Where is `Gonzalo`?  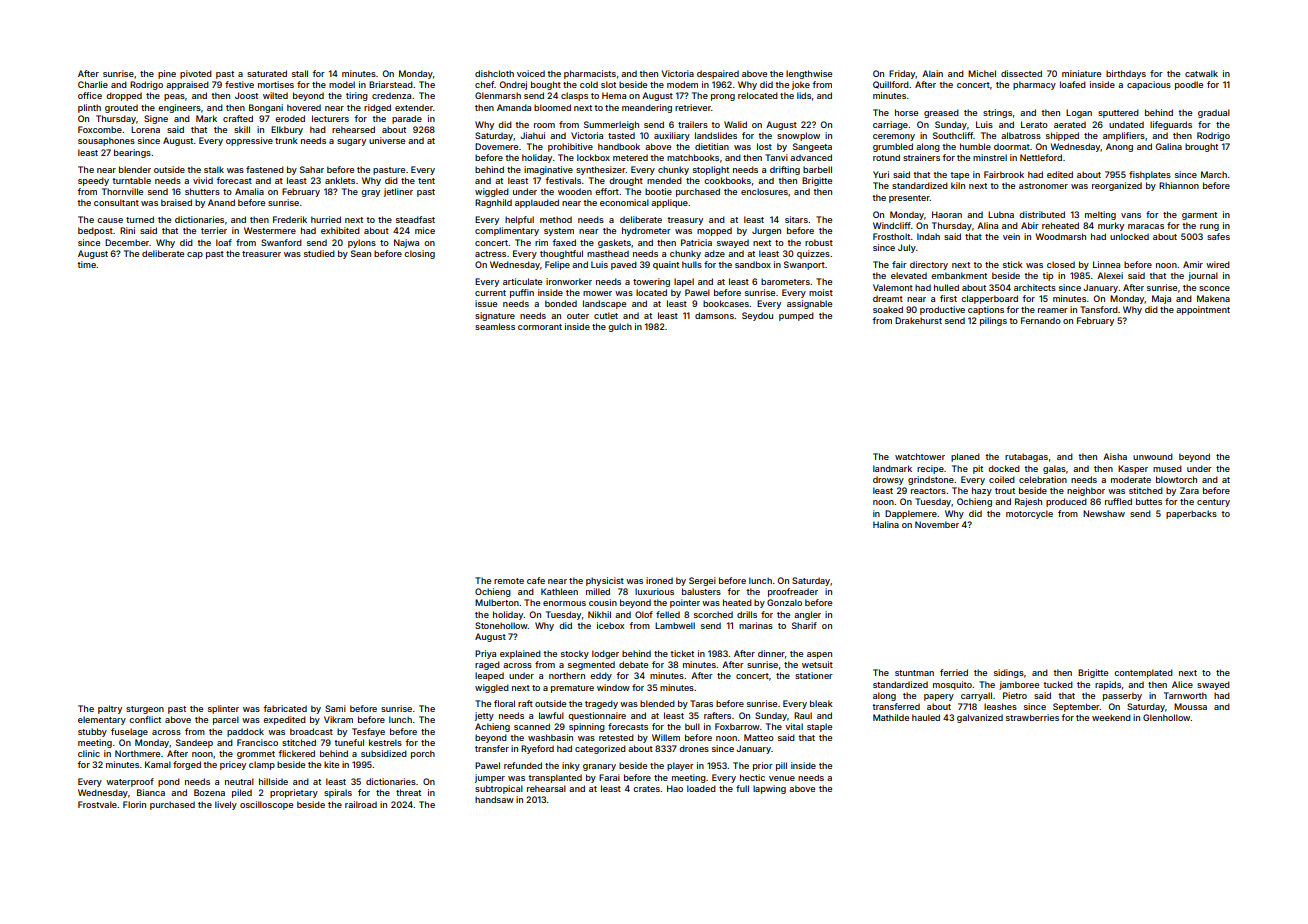 Gonzalo is located at coordinates (784, 602).
